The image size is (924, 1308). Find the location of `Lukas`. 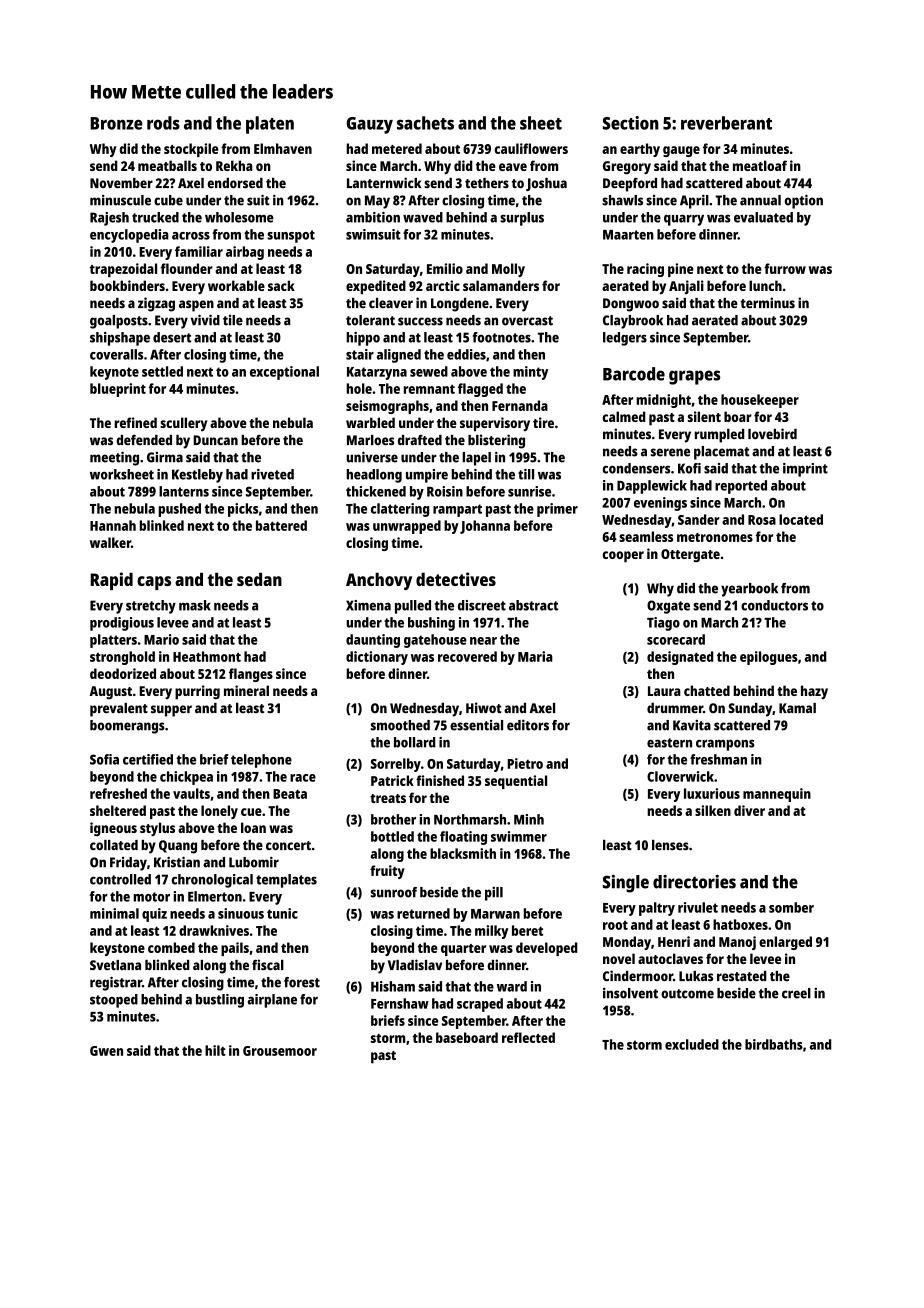

Lukas is located at coordinates (696, 976).
